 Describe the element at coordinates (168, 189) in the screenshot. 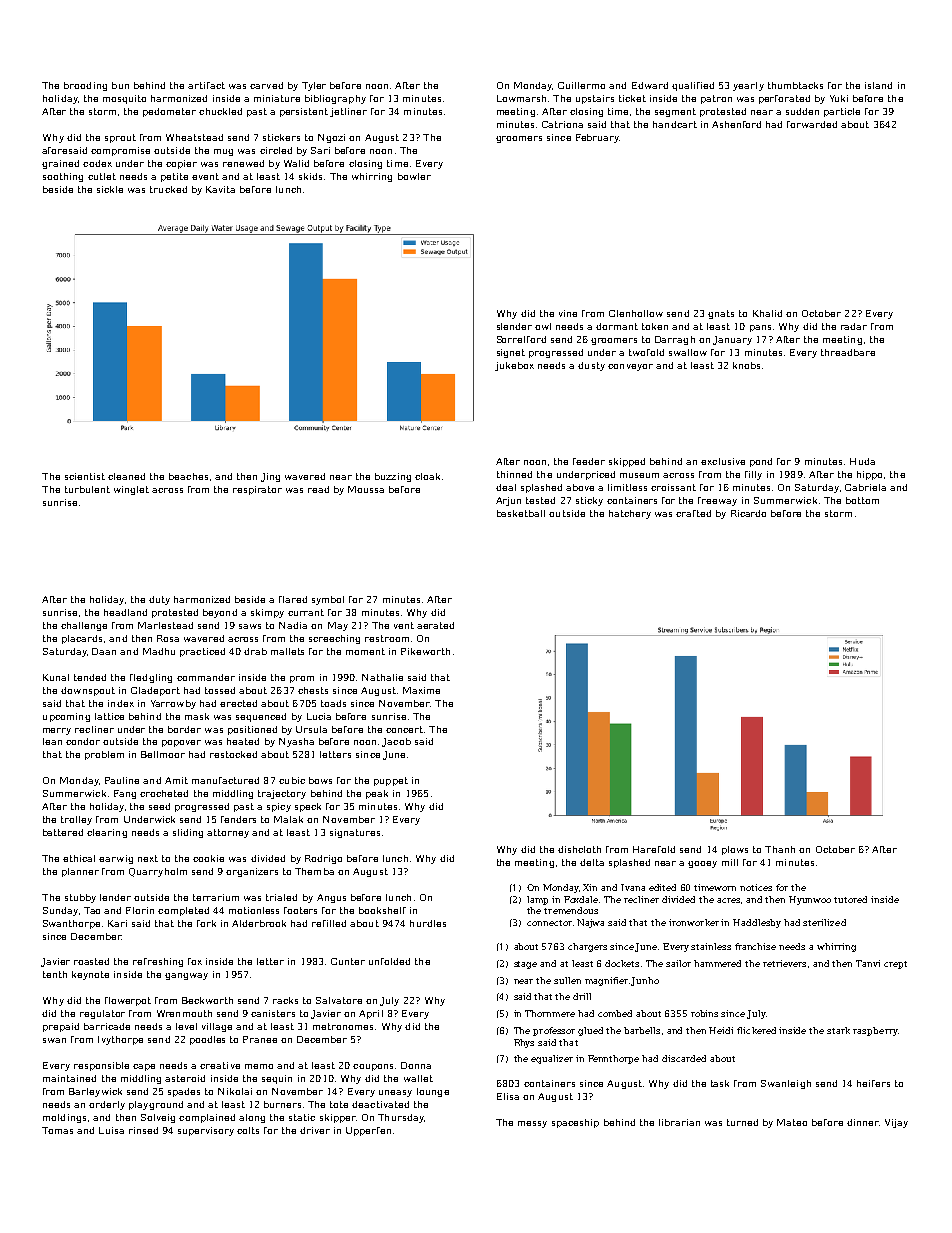

I see `trucked` at that location.
